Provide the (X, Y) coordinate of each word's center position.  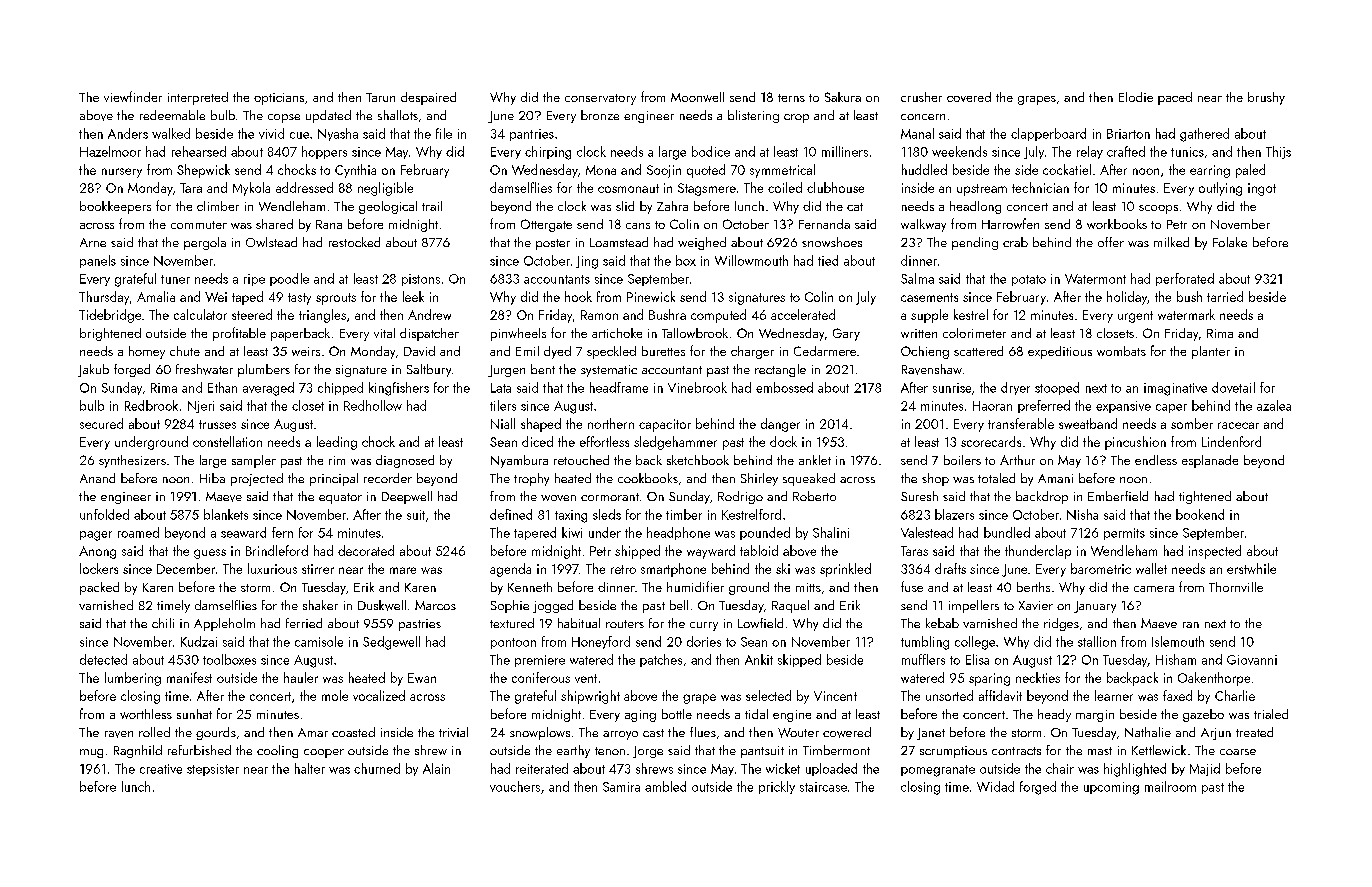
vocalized (379, 695)
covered (969, 97)
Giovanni (1252, 660)
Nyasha (338, 134)
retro (623, 569)
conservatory (600, 99)
